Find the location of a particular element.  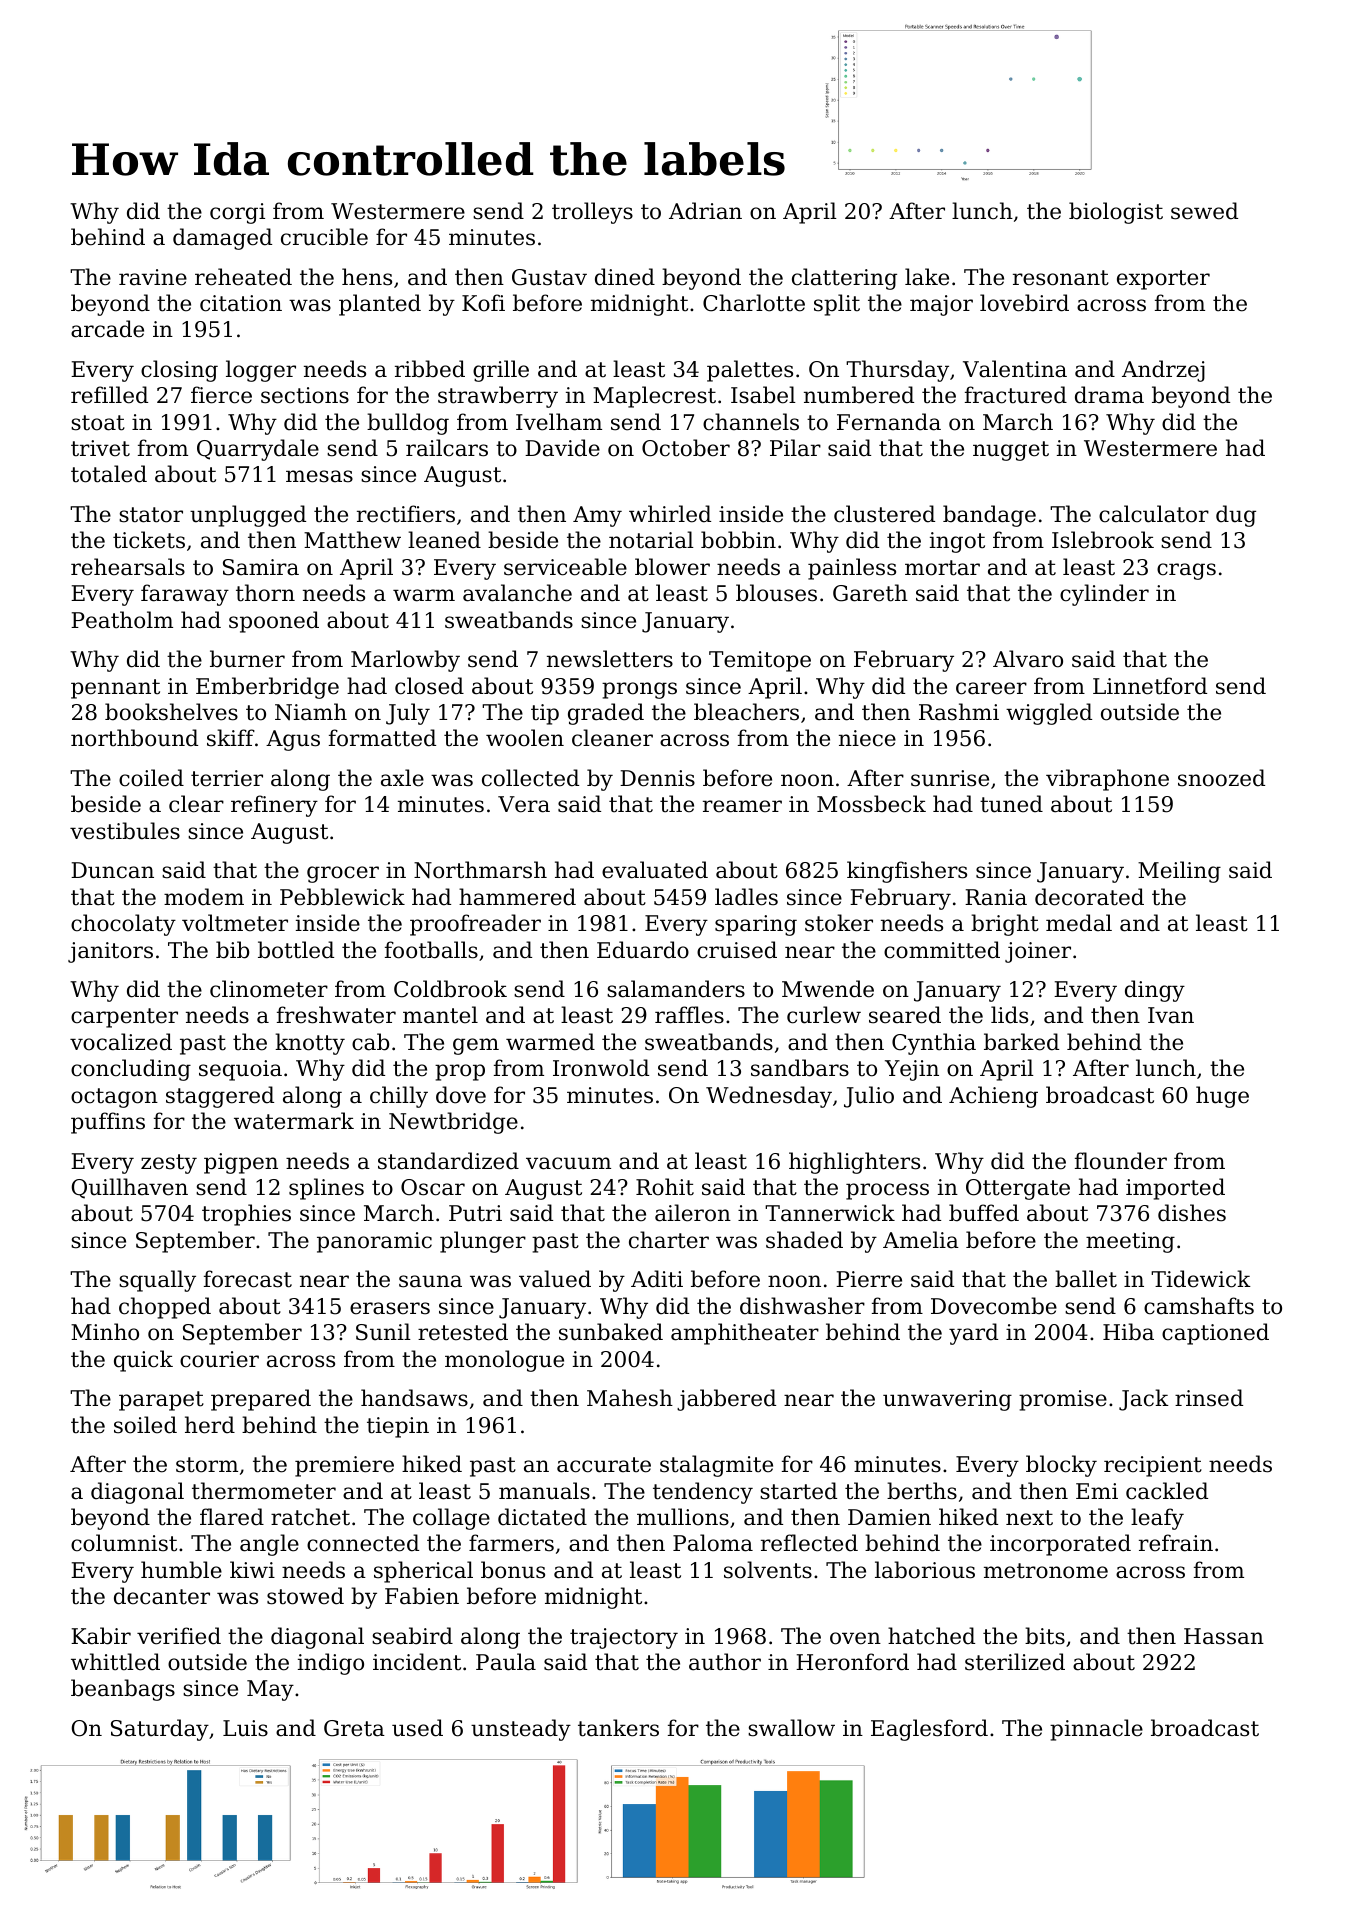

Minho is located at coordinates (105, 1332).
